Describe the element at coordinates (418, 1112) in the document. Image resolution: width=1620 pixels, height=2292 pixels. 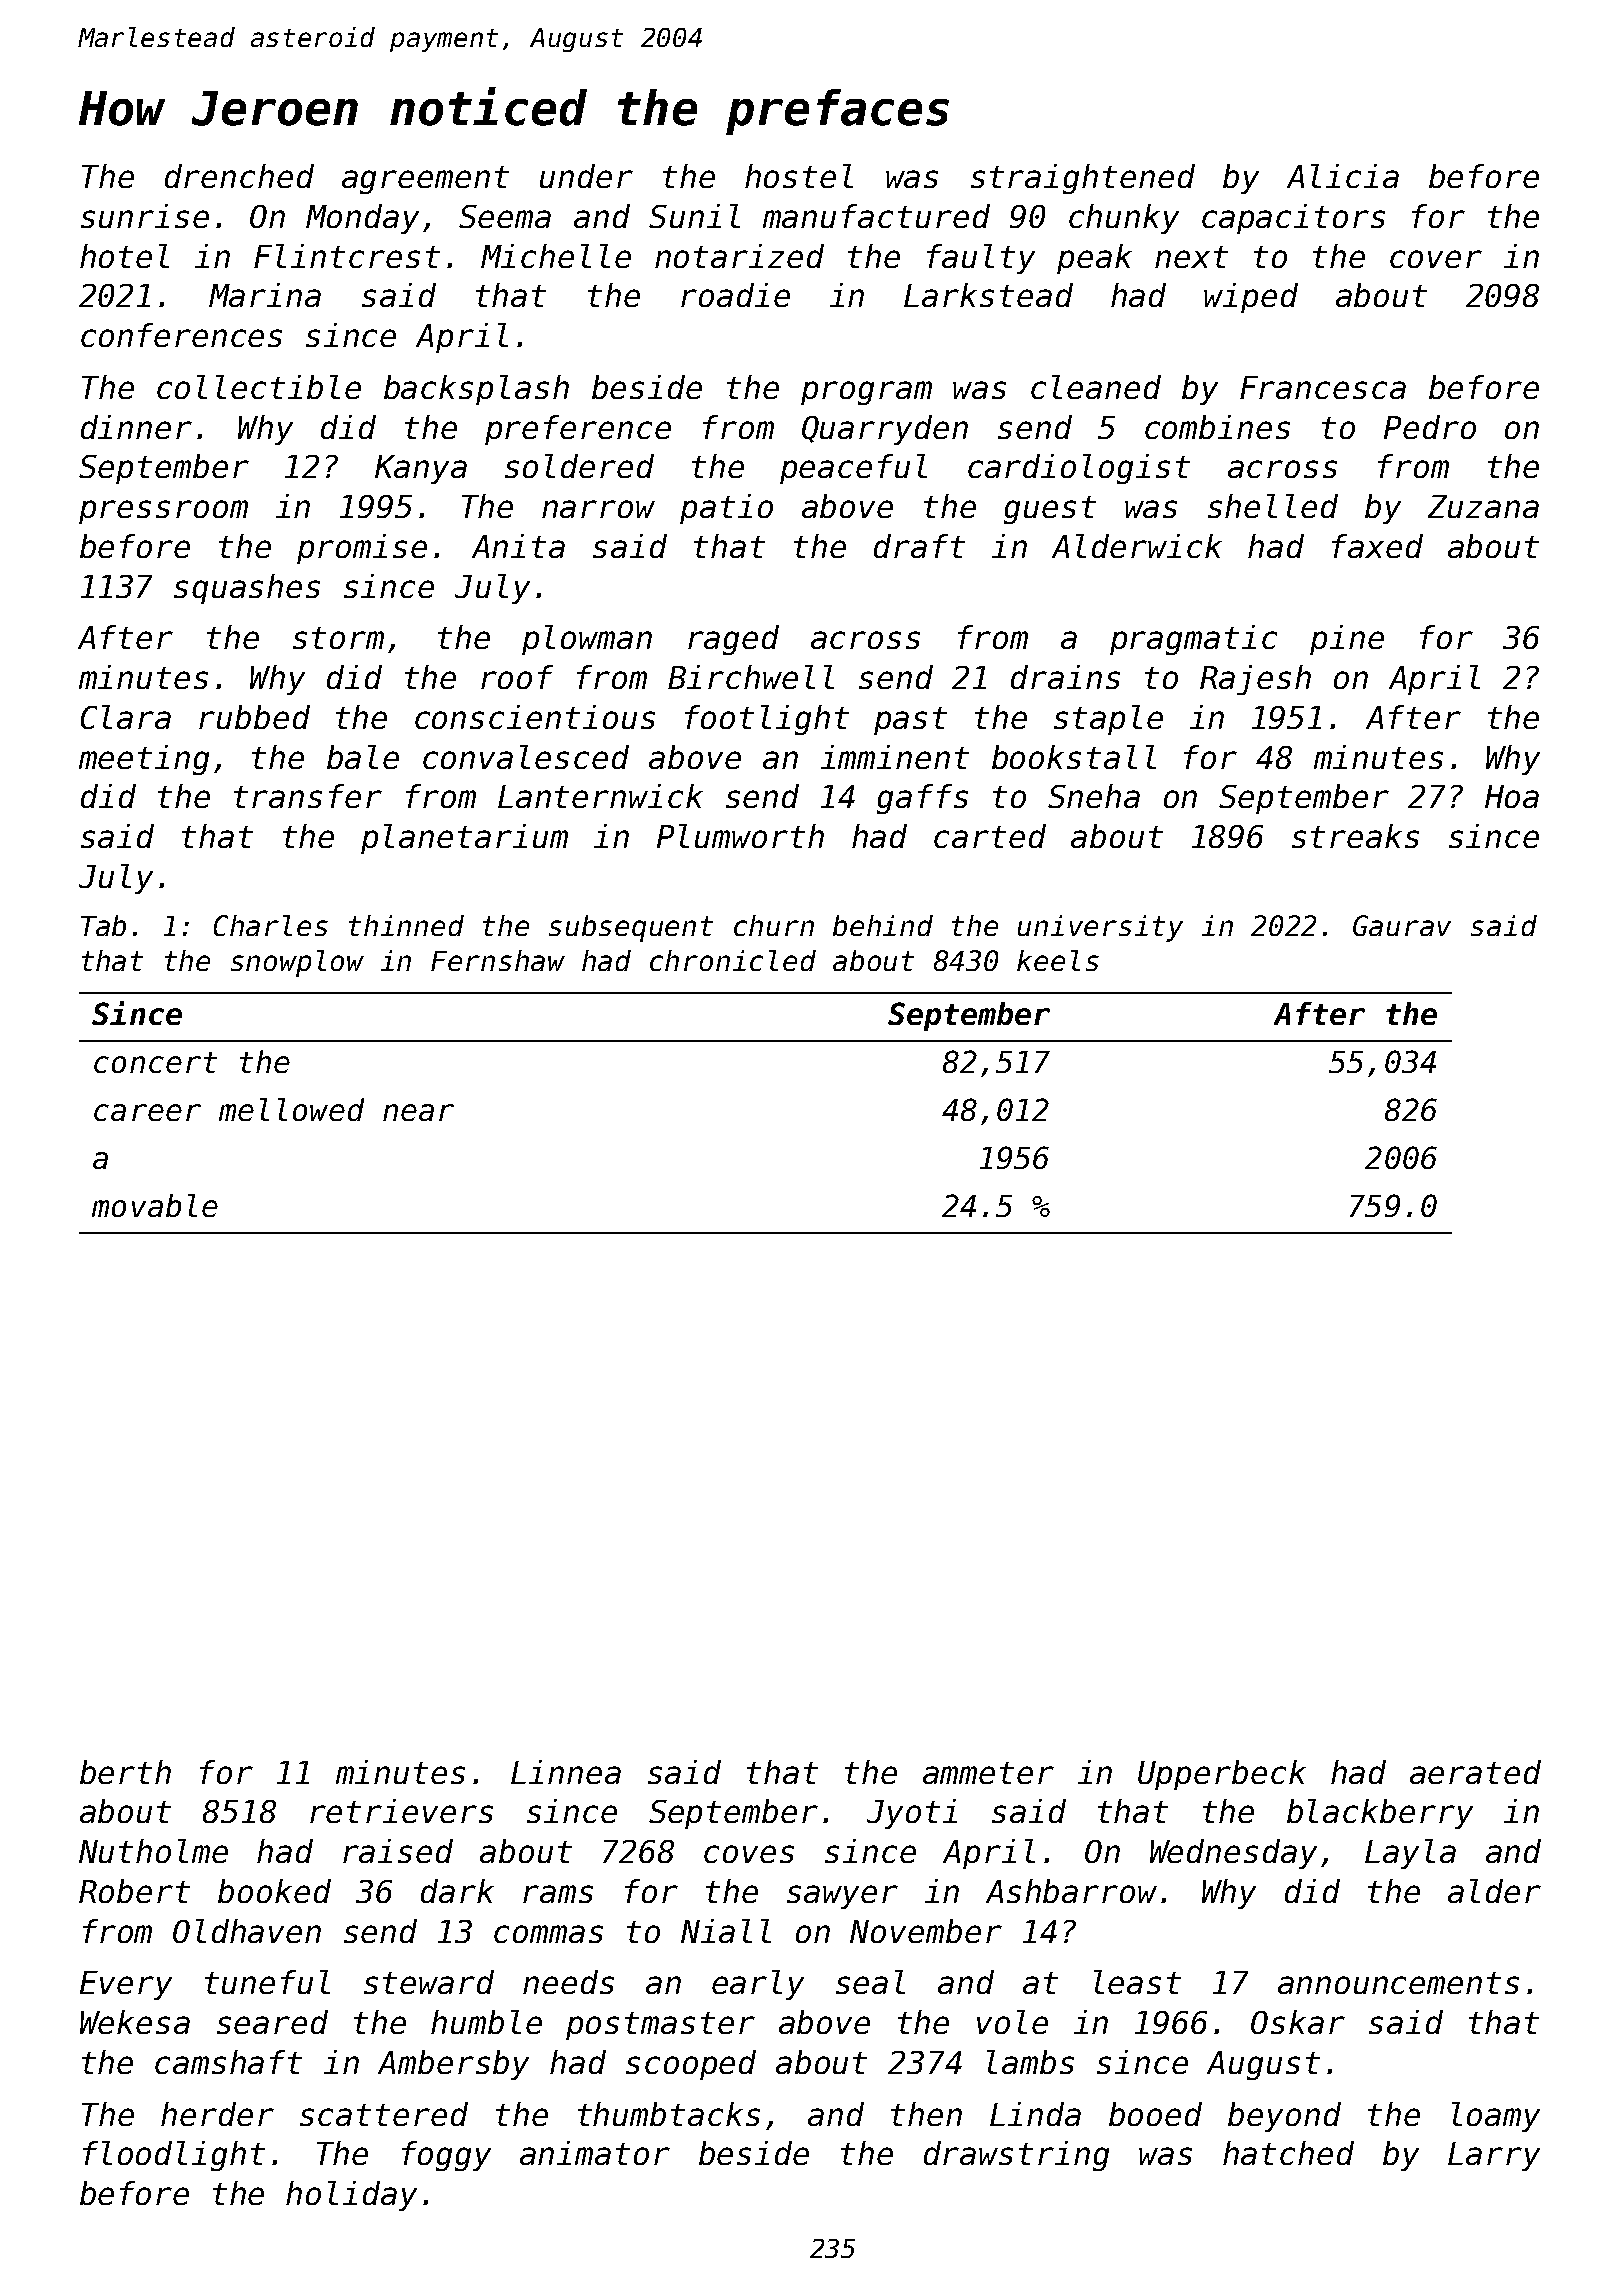
I see `near` at that location.
